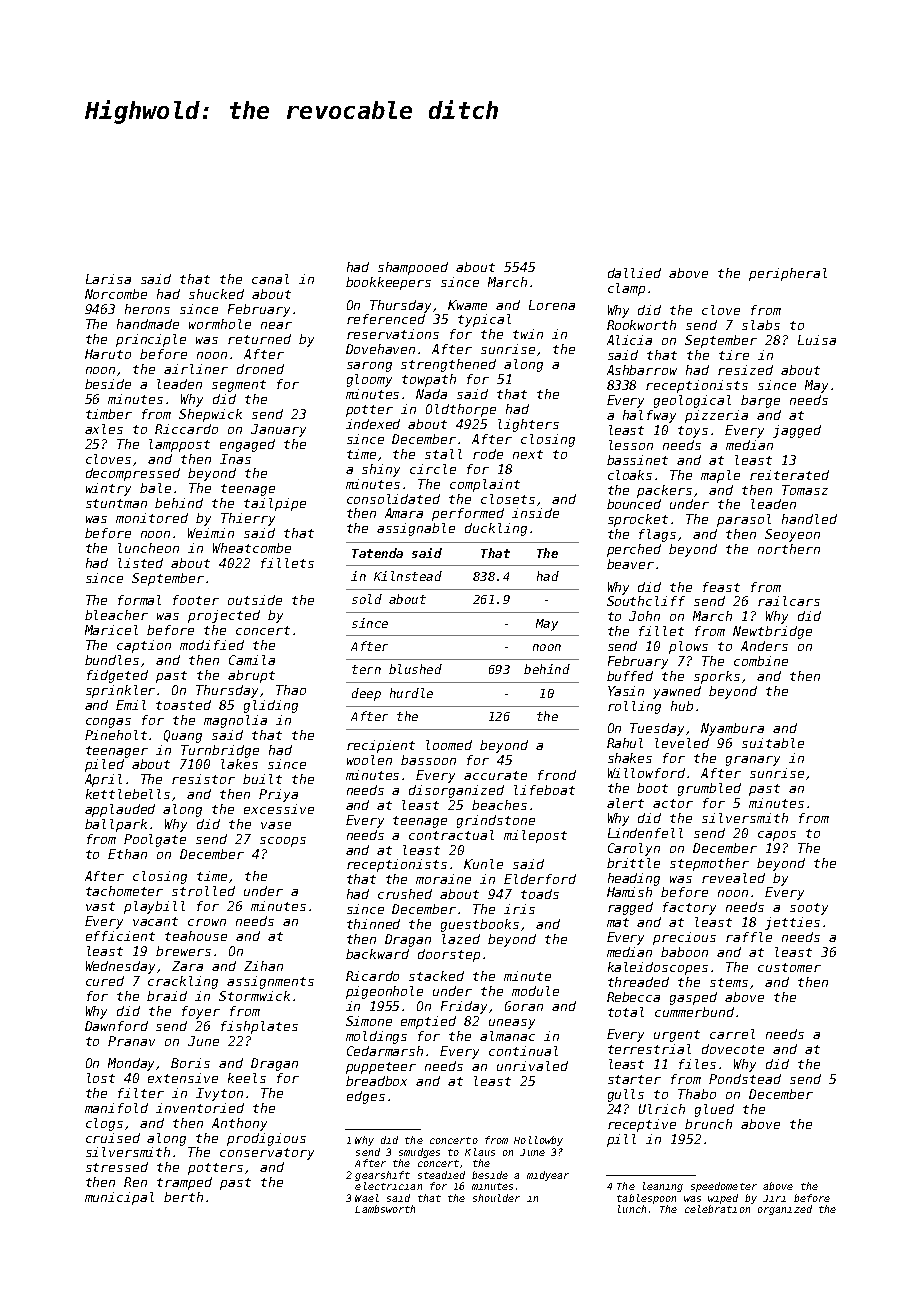 The width and height of the screenshot is (924, 1308). I want to click on woolen, so click(369, 760).
